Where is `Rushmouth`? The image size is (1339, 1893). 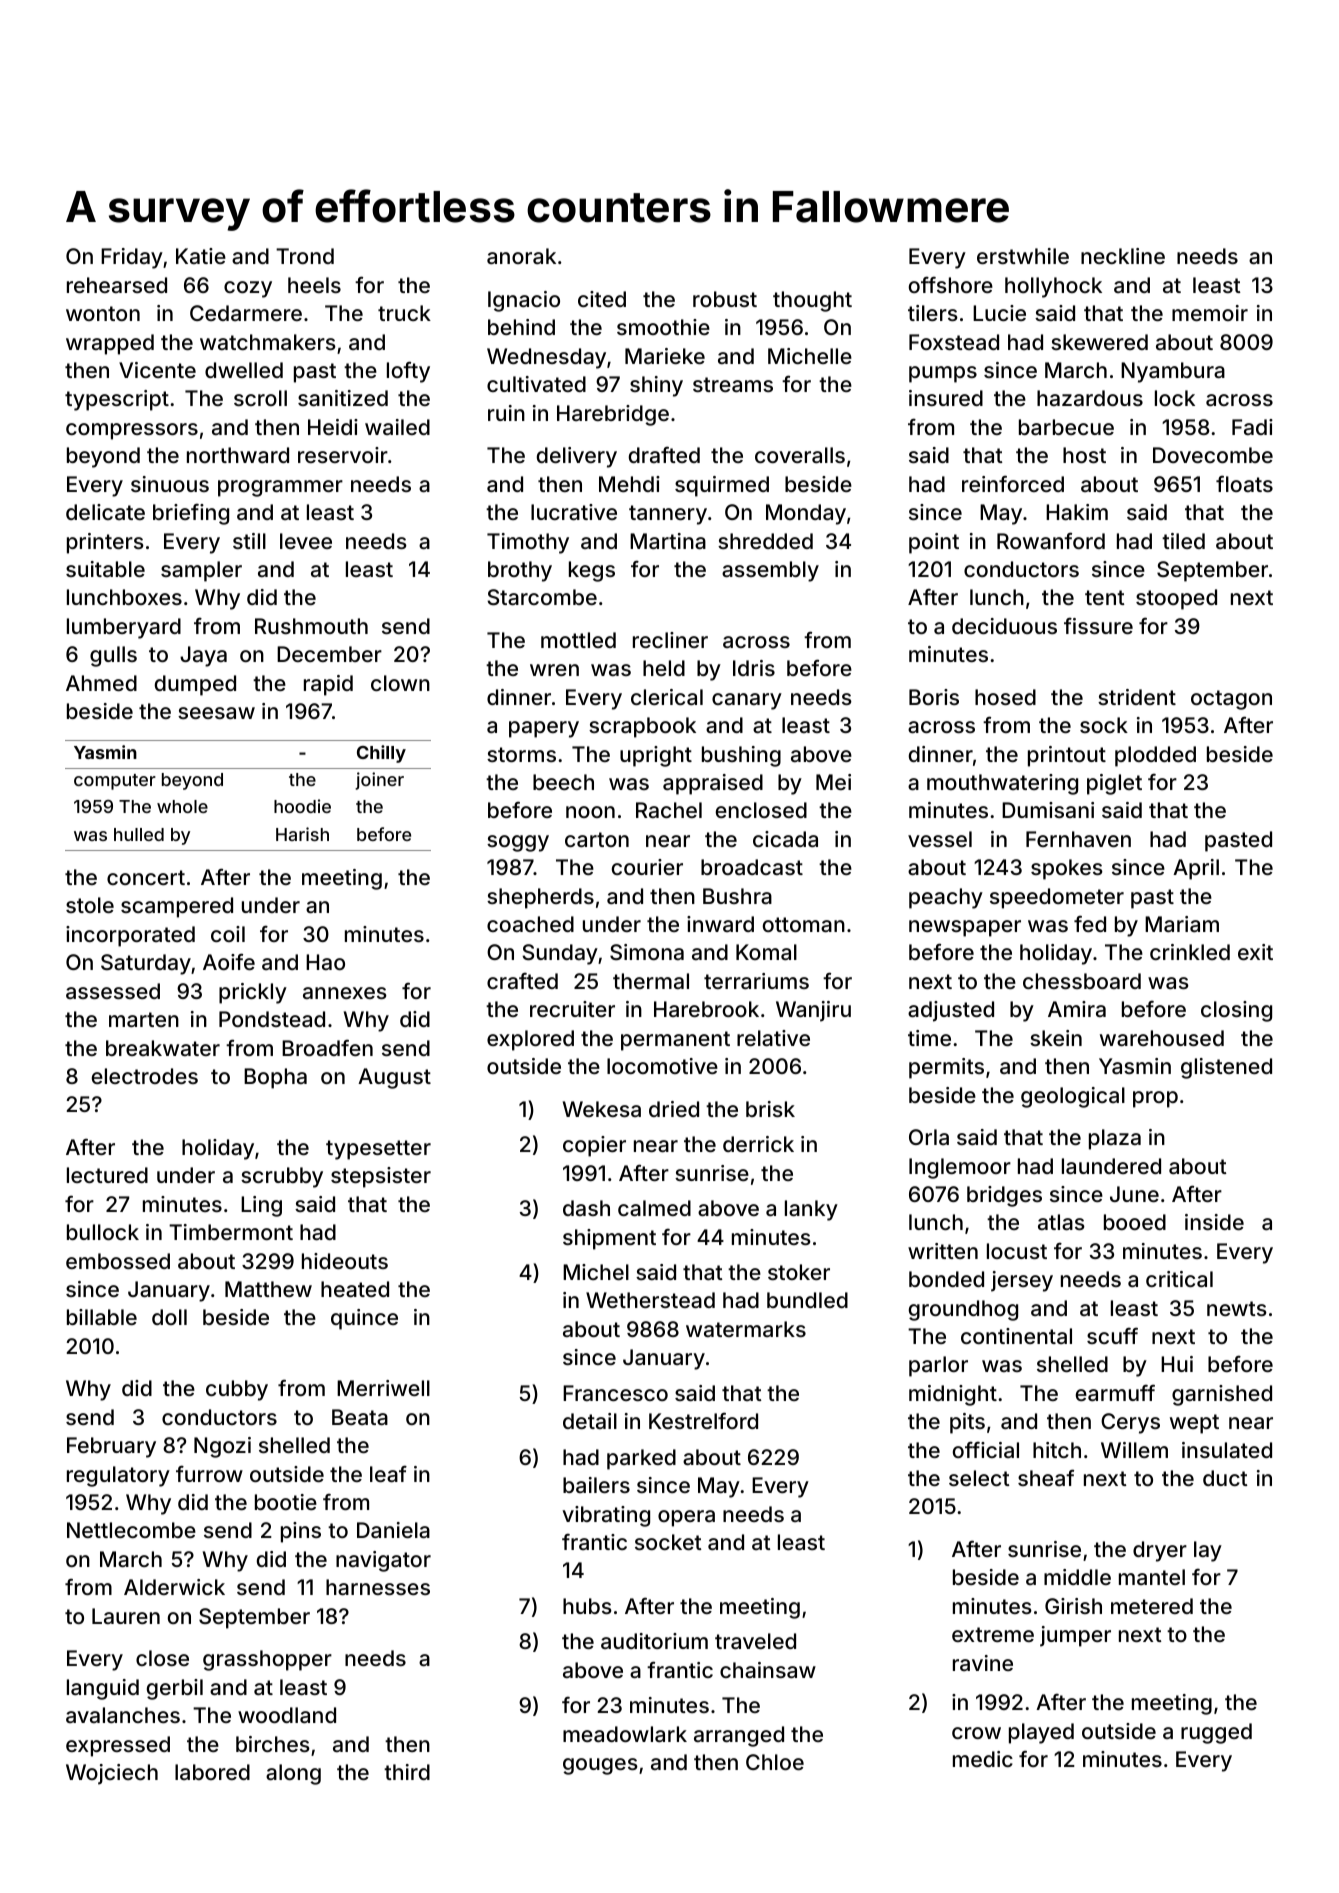 Rushmouth is located at coordinates (311, 626).
